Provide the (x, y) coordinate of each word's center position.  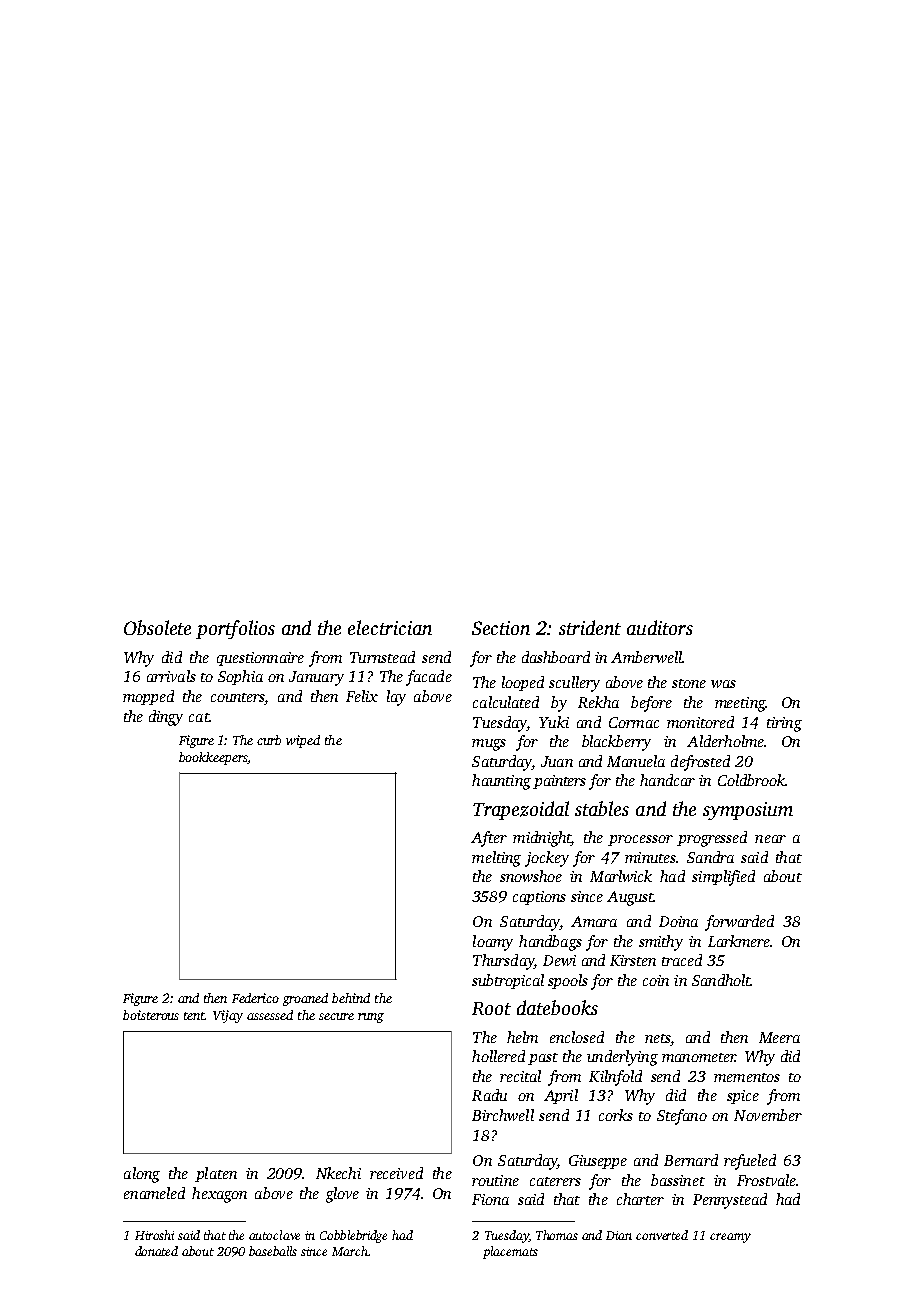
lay (396, 698)
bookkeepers (213, 758)
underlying (622, 1058)
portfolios (235, 629)
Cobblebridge (353, 1236)
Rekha (598, 702)
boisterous (151, 1015)
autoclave (274, 1235)
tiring (784, 724)
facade (429, 678)
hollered (498, 1056)
